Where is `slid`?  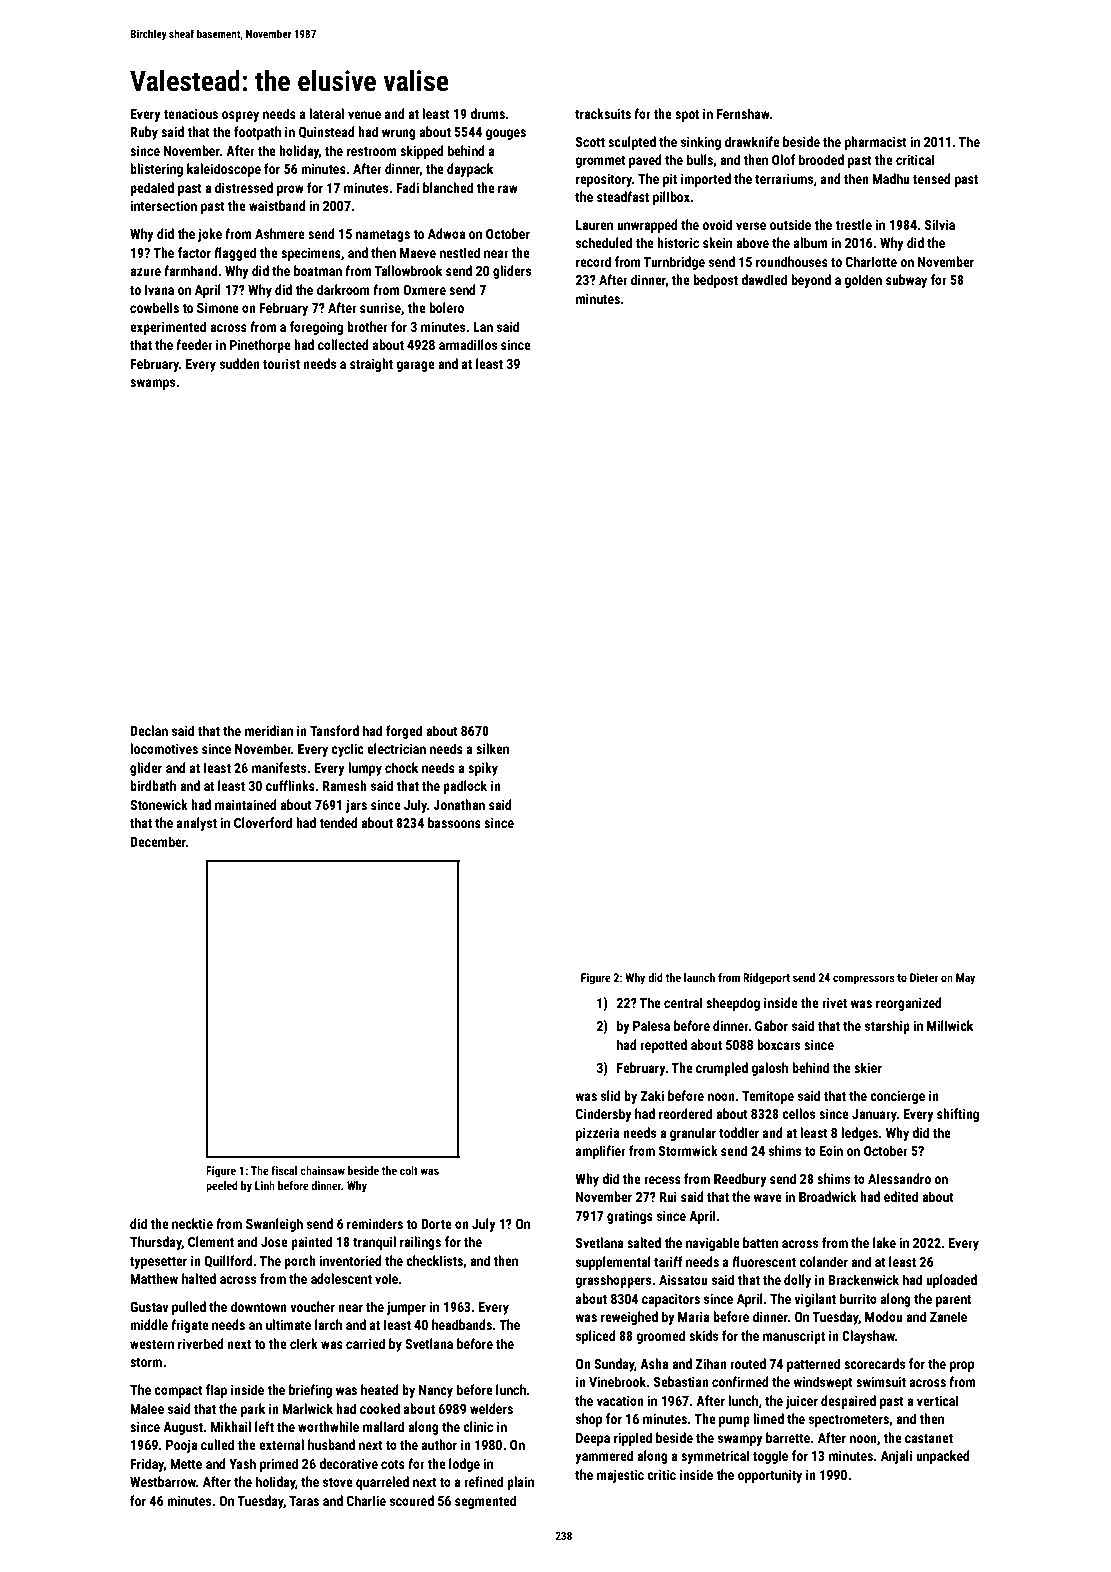 slid is located at coordinates (610, 1095).
